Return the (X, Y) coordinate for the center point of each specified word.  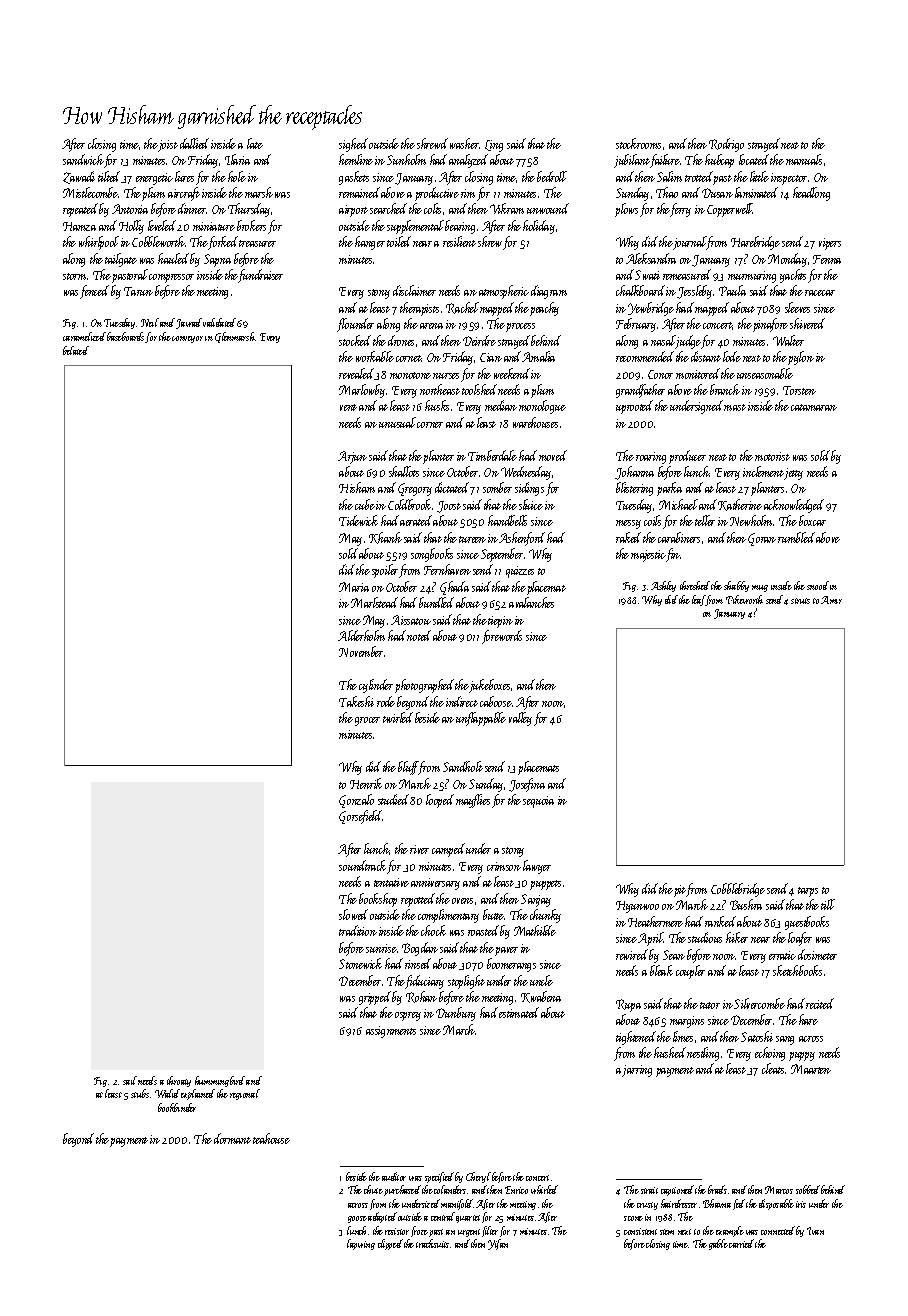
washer (465, 143)
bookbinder (177, 1107)
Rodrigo (726, 145)
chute (373, 1189)
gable (718, 1244)
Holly (131, 227)
